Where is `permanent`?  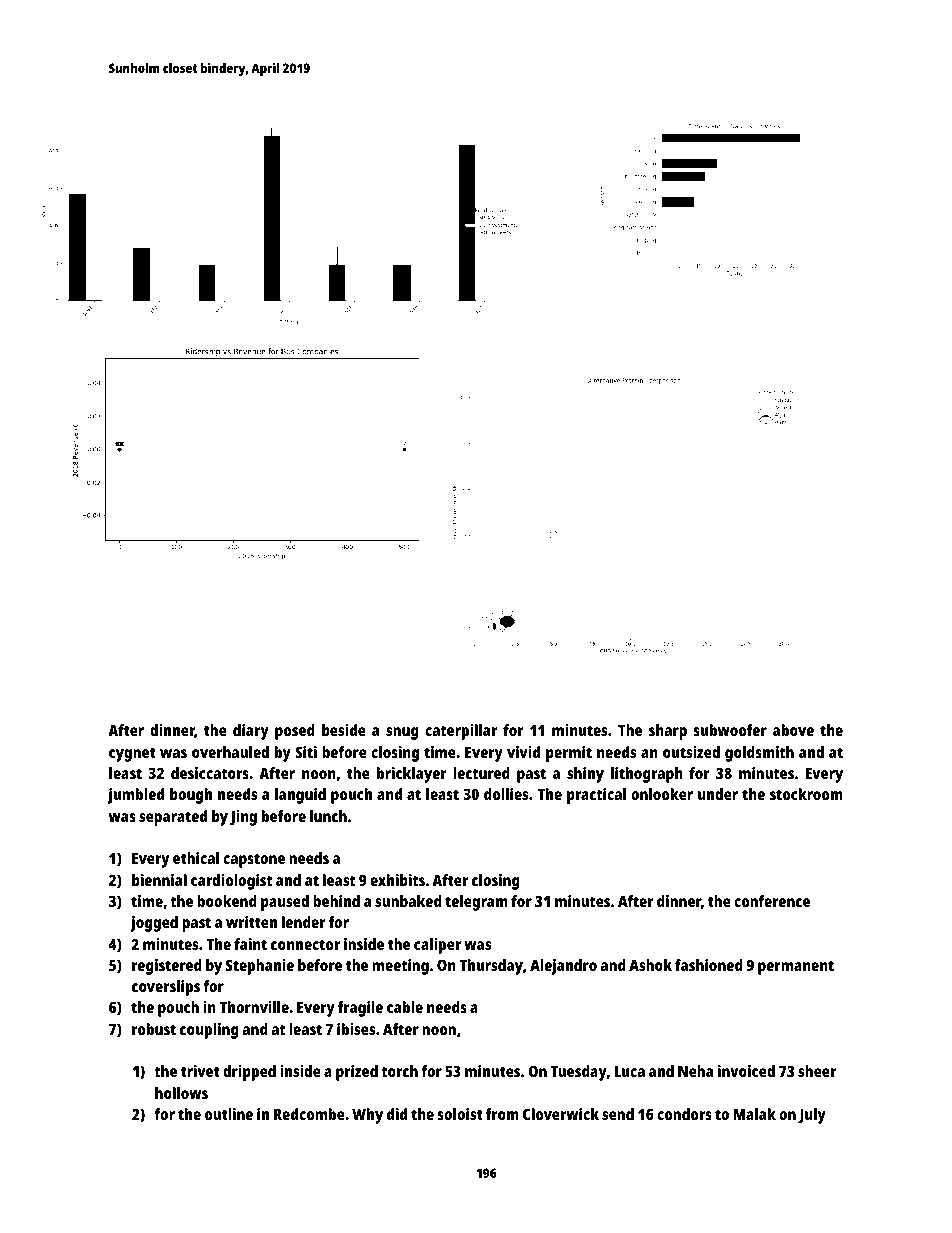 permanent is located at coordinates (796, 967).
